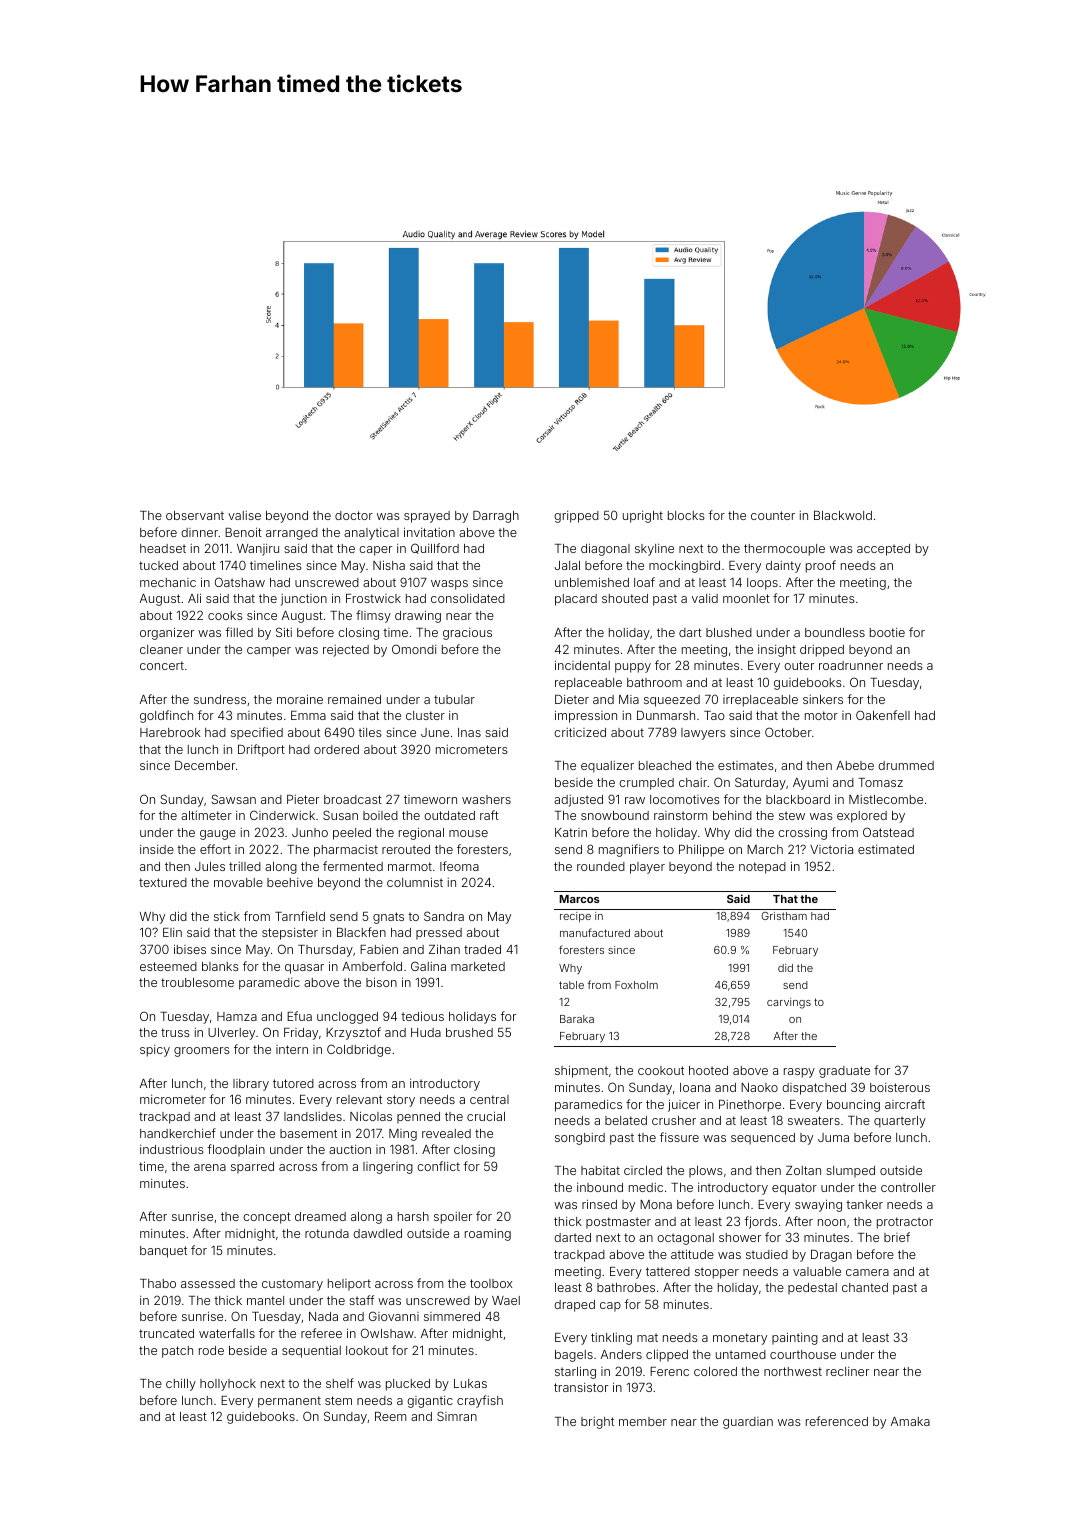  What do you see at coordinates (244, 515) in the screenshot?
I see `valise` at bounding box center [244, 515].
